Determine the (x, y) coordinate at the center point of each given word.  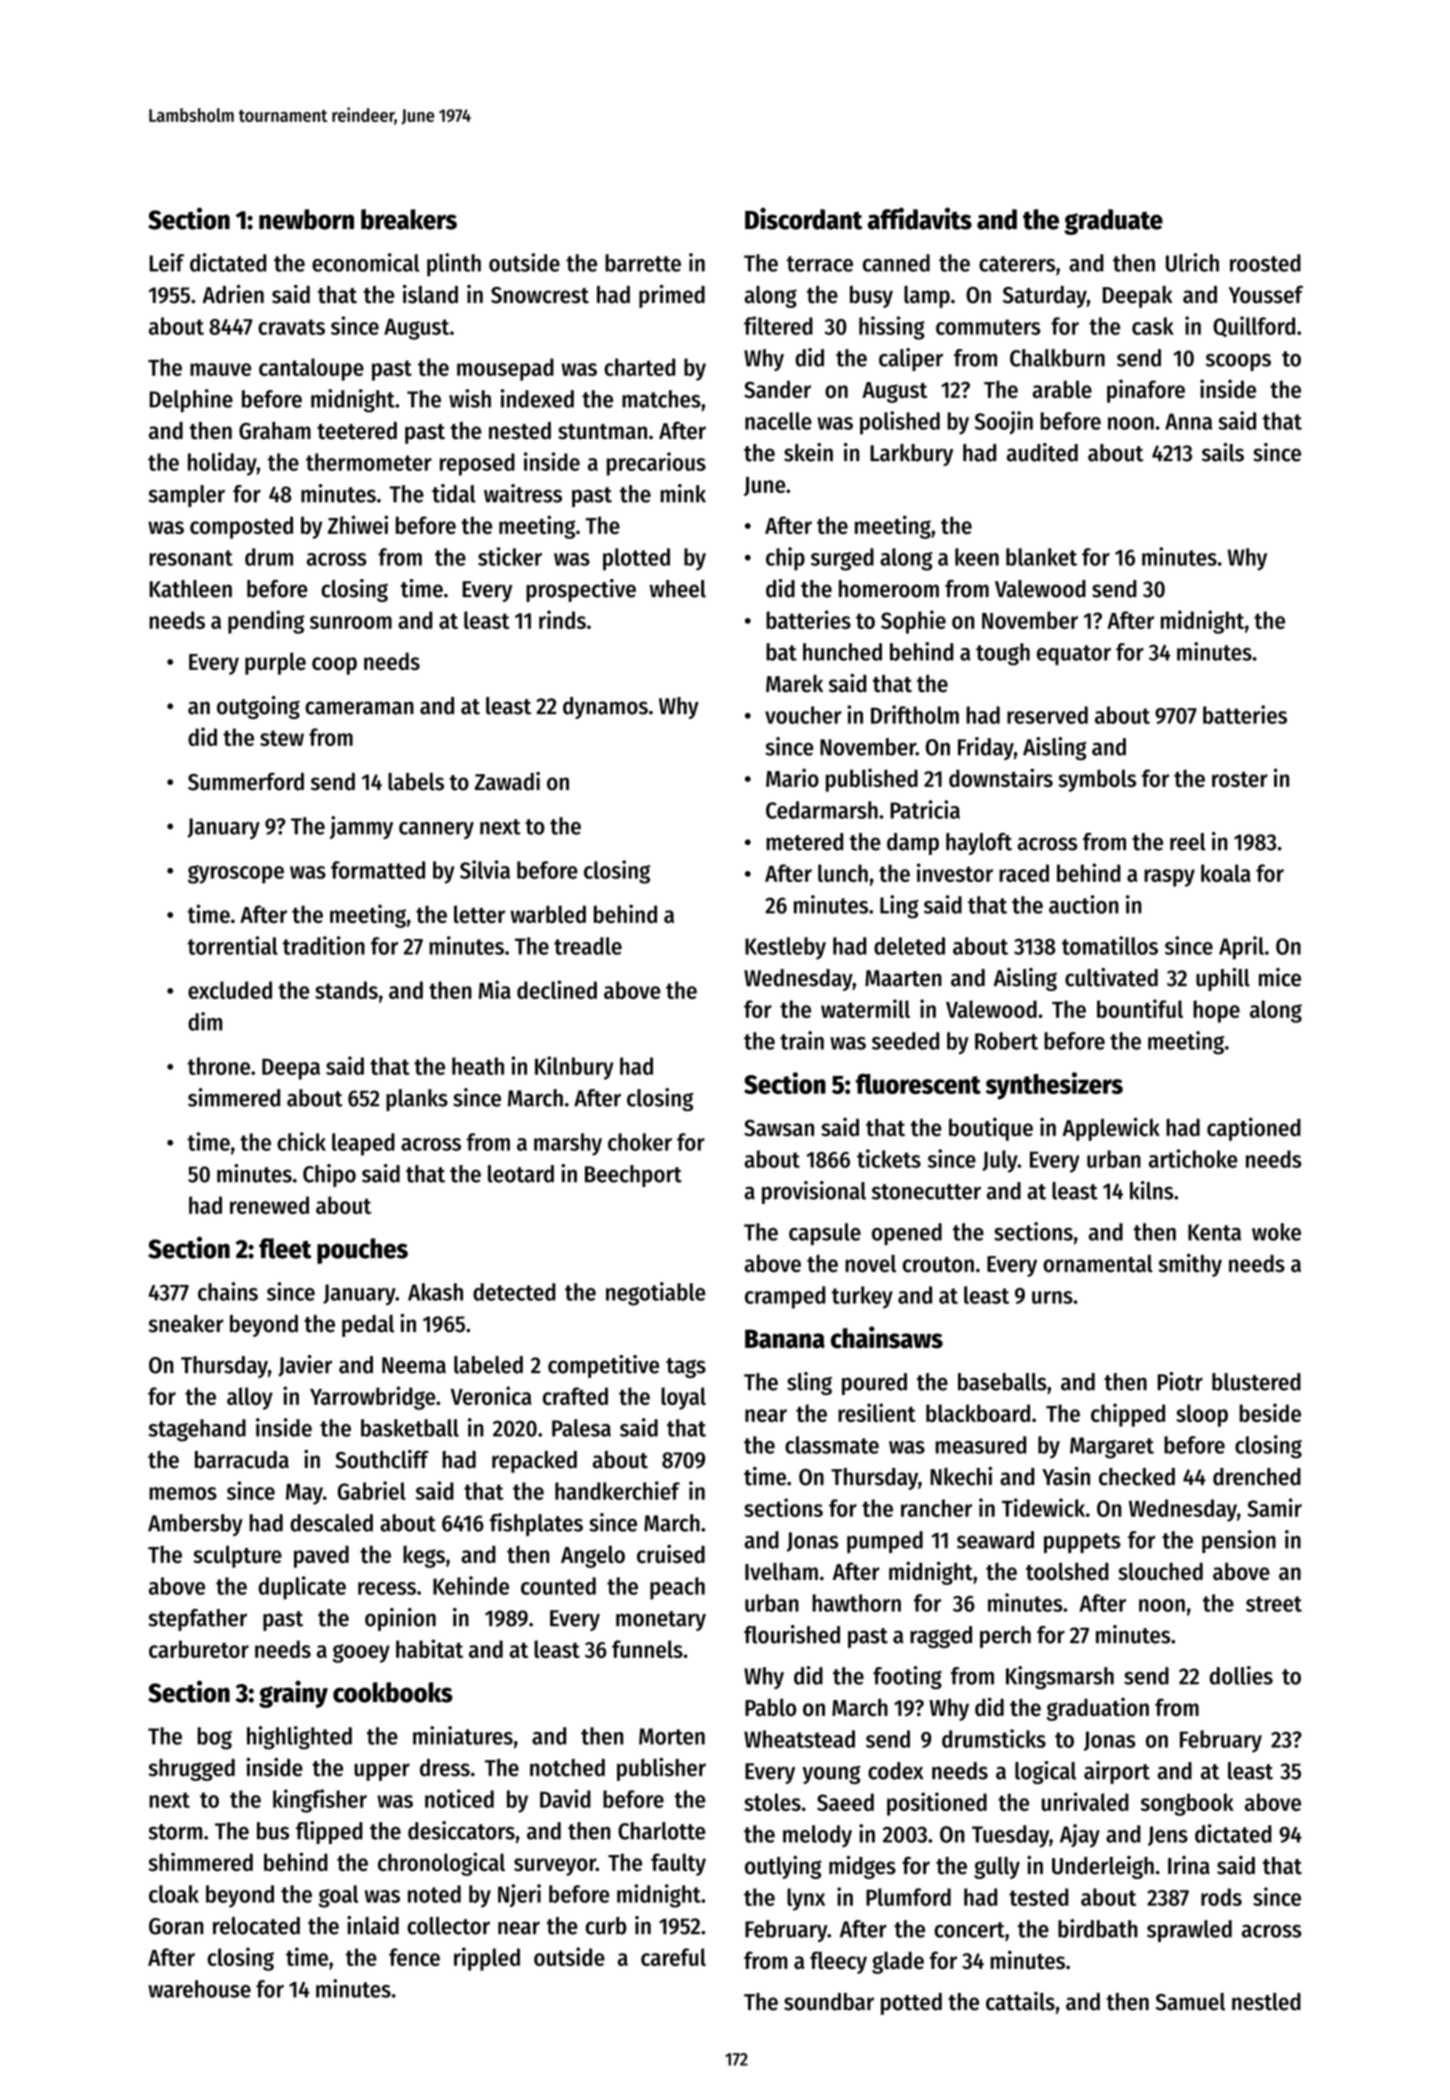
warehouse (199, 1989)
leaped (363, 1144)
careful (673, 1957)
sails (1223, 452)
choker (640, 1142)
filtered (778, 325)
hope (1216, 1011)
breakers (409, 219)
